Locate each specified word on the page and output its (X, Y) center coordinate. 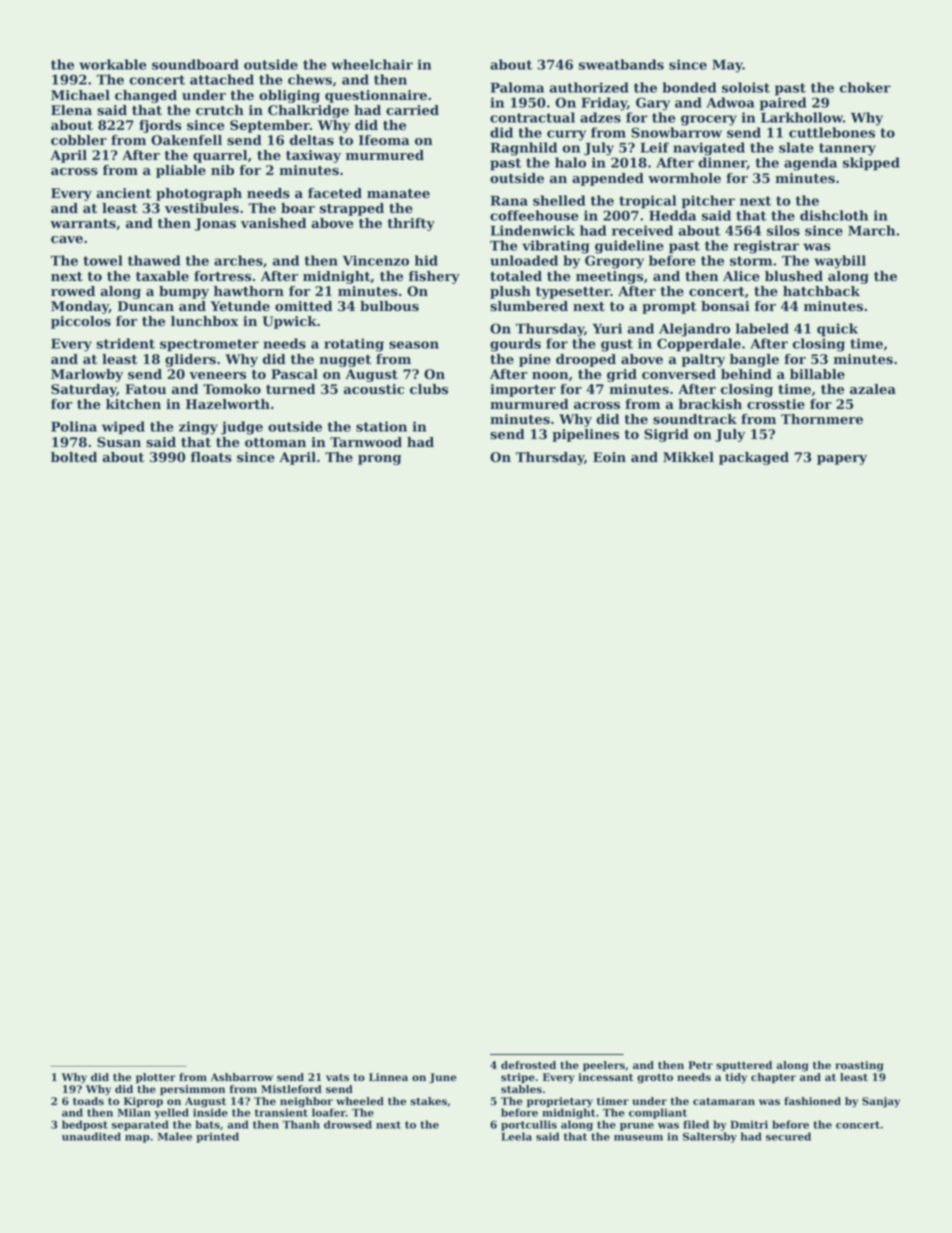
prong (379, 460)
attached (222, 79)
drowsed (348, 1124)
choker (865, 87)
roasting (859, 1066)
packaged (754, 458)
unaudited (91, 1136)
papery (842, 460)
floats (211, 457)
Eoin (609, 457)
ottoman (275, 443)
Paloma (517, 87)
